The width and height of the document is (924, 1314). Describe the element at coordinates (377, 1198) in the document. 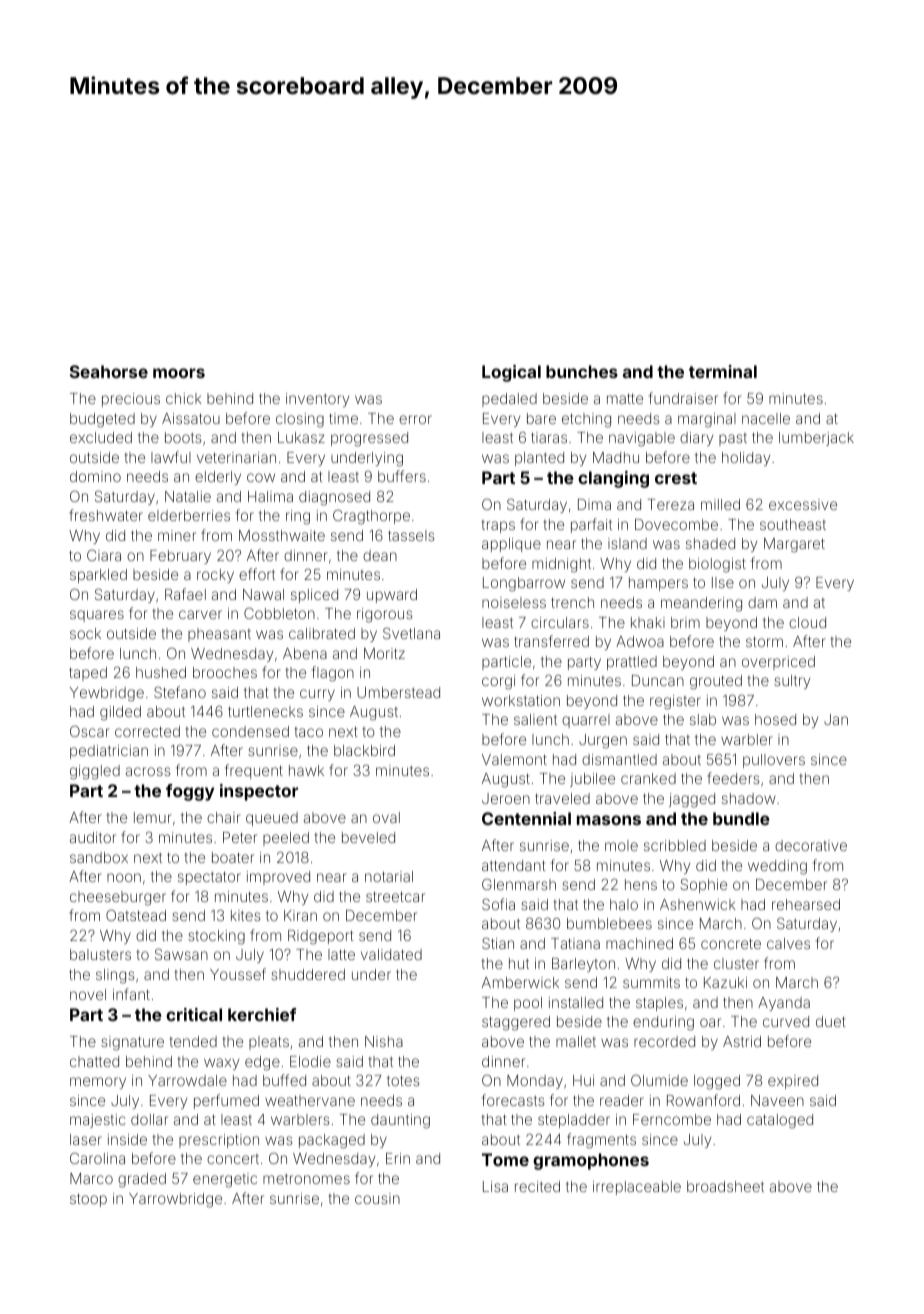

I see `cousin` at that location.
